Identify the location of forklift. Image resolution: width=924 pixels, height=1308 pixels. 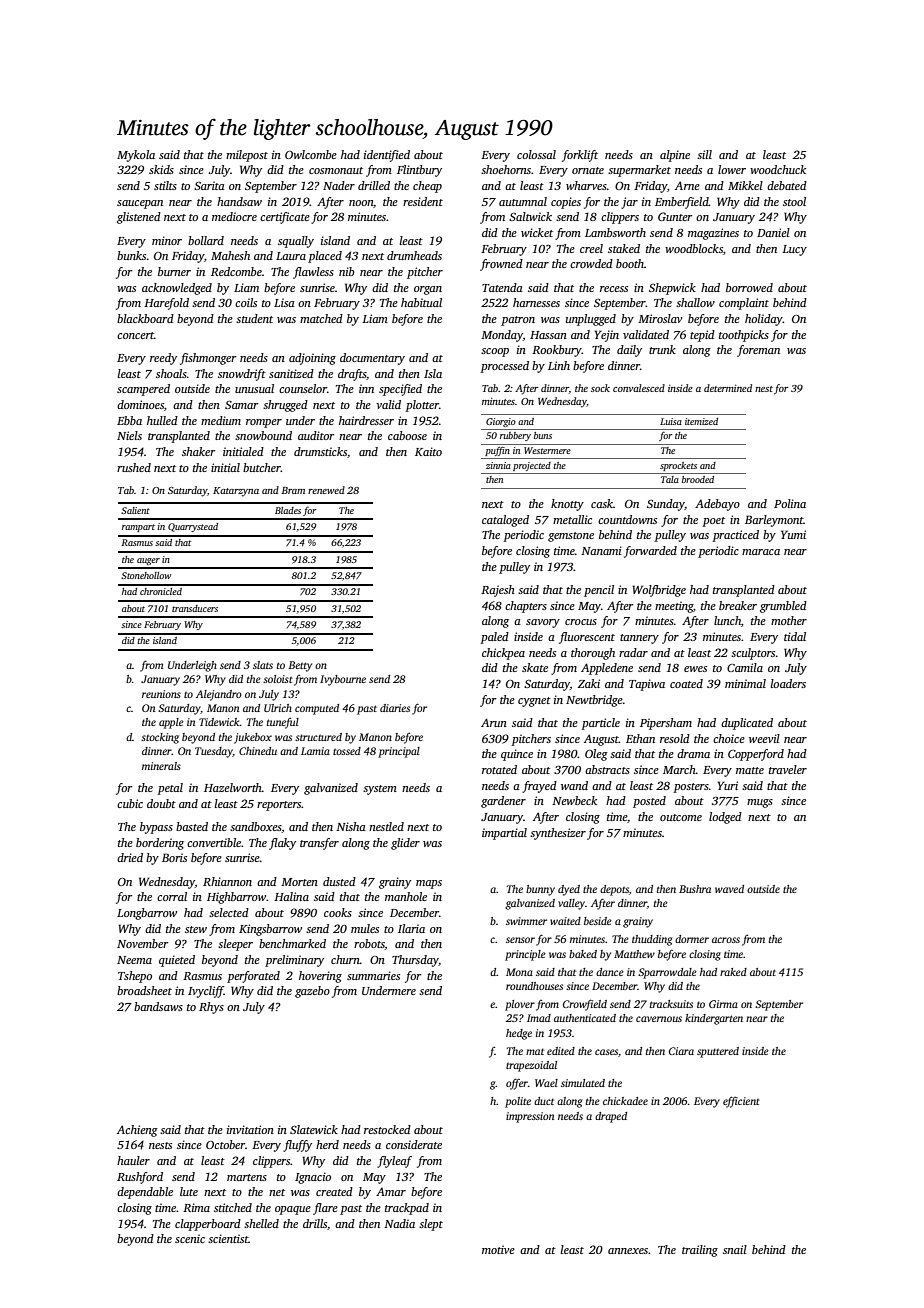
(580, 156).
